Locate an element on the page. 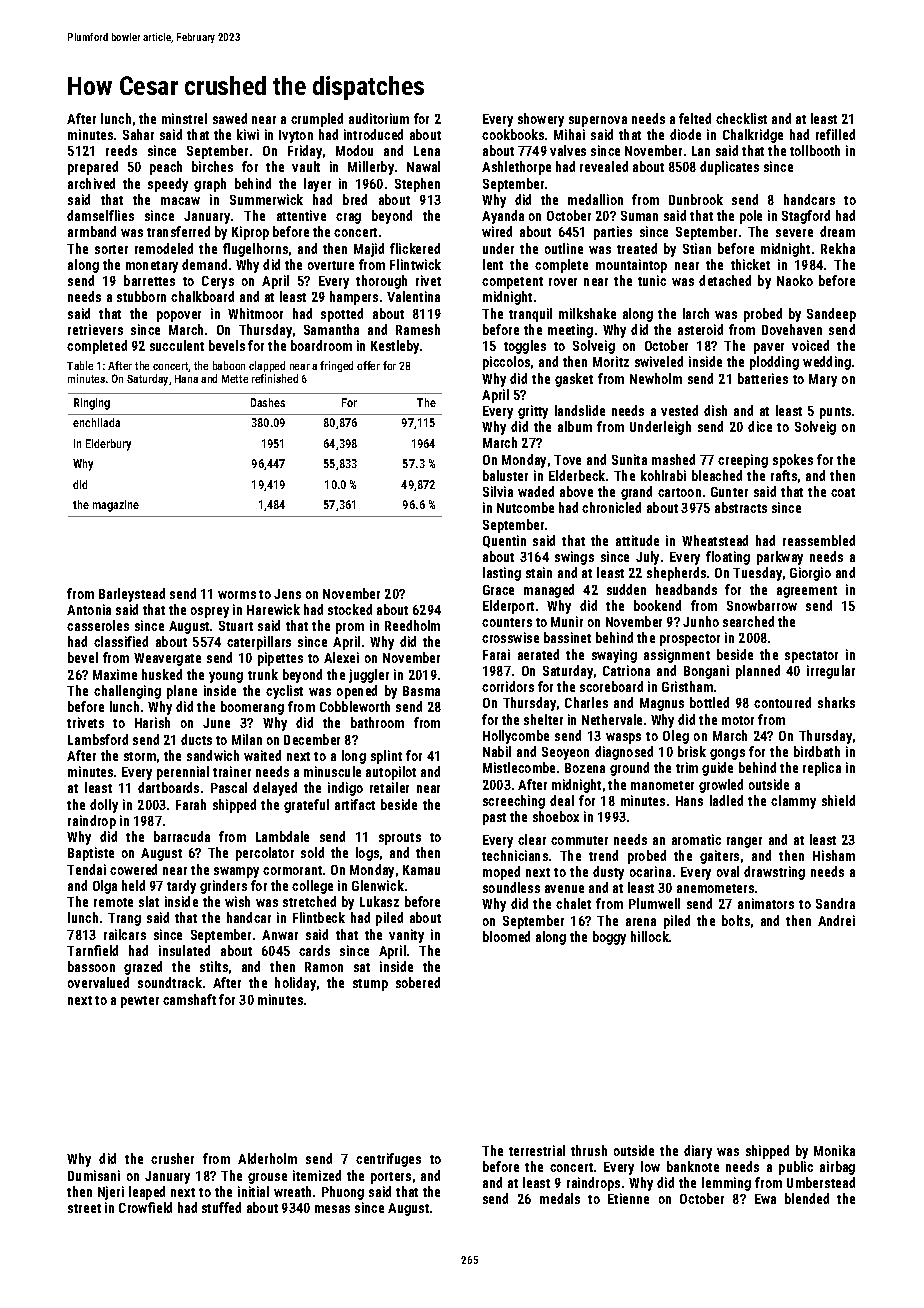 The width and height of the document is (924, 1308). damselflies is located at coordinates (100, 215).
